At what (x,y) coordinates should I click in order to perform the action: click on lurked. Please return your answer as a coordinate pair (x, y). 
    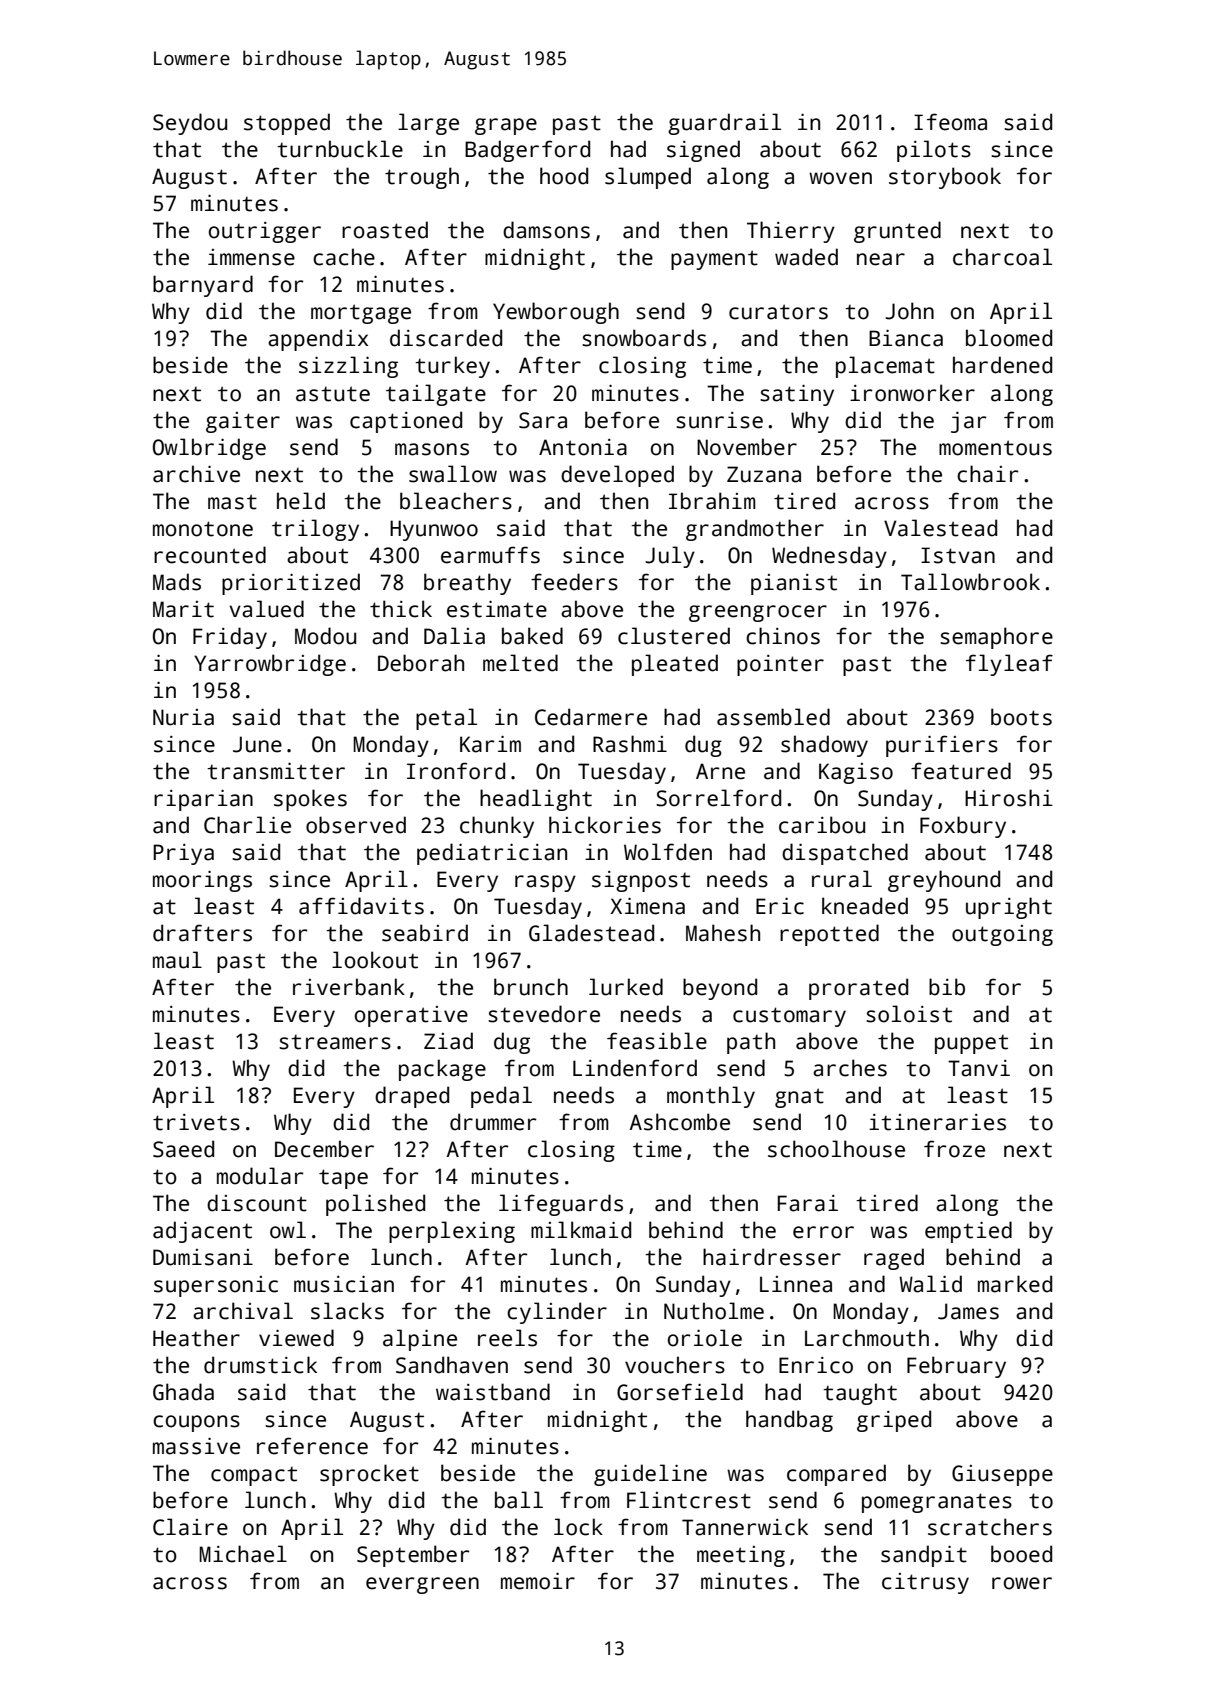
    Looking at the image, I should click on (626, 987).
